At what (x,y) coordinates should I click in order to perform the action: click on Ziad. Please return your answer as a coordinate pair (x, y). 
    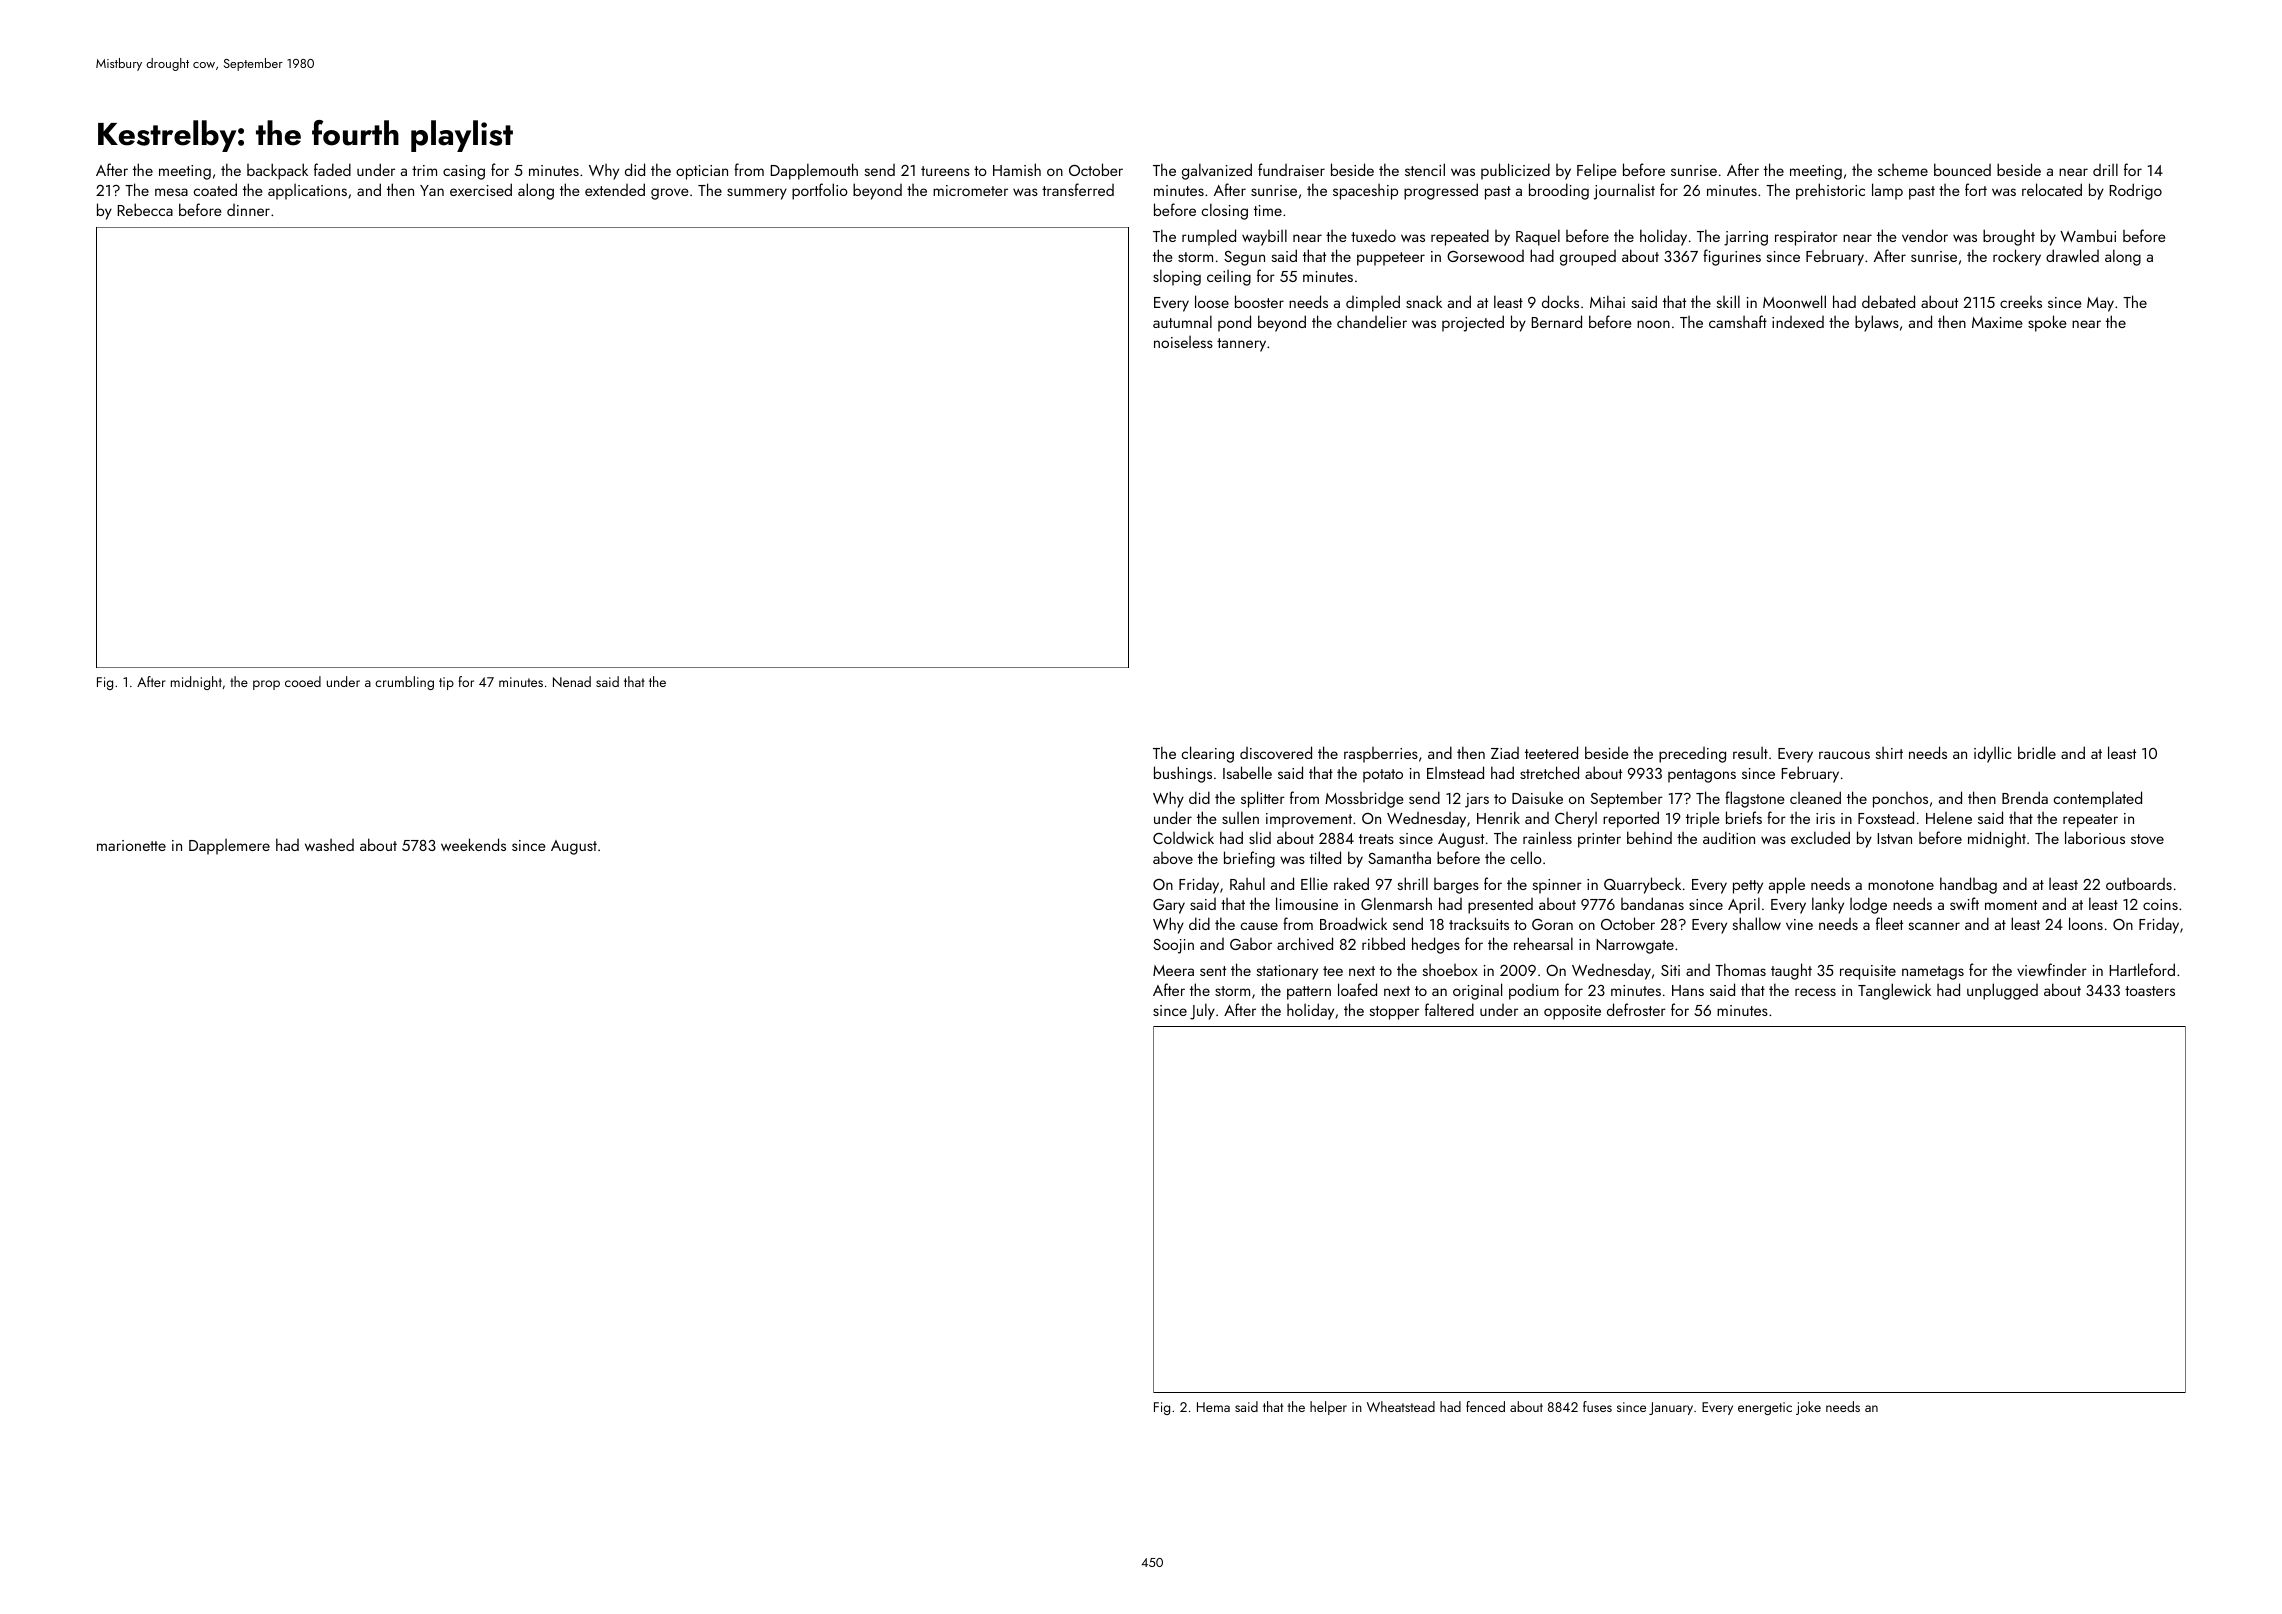
    Looking at the image, I should click on (1505, 753).
